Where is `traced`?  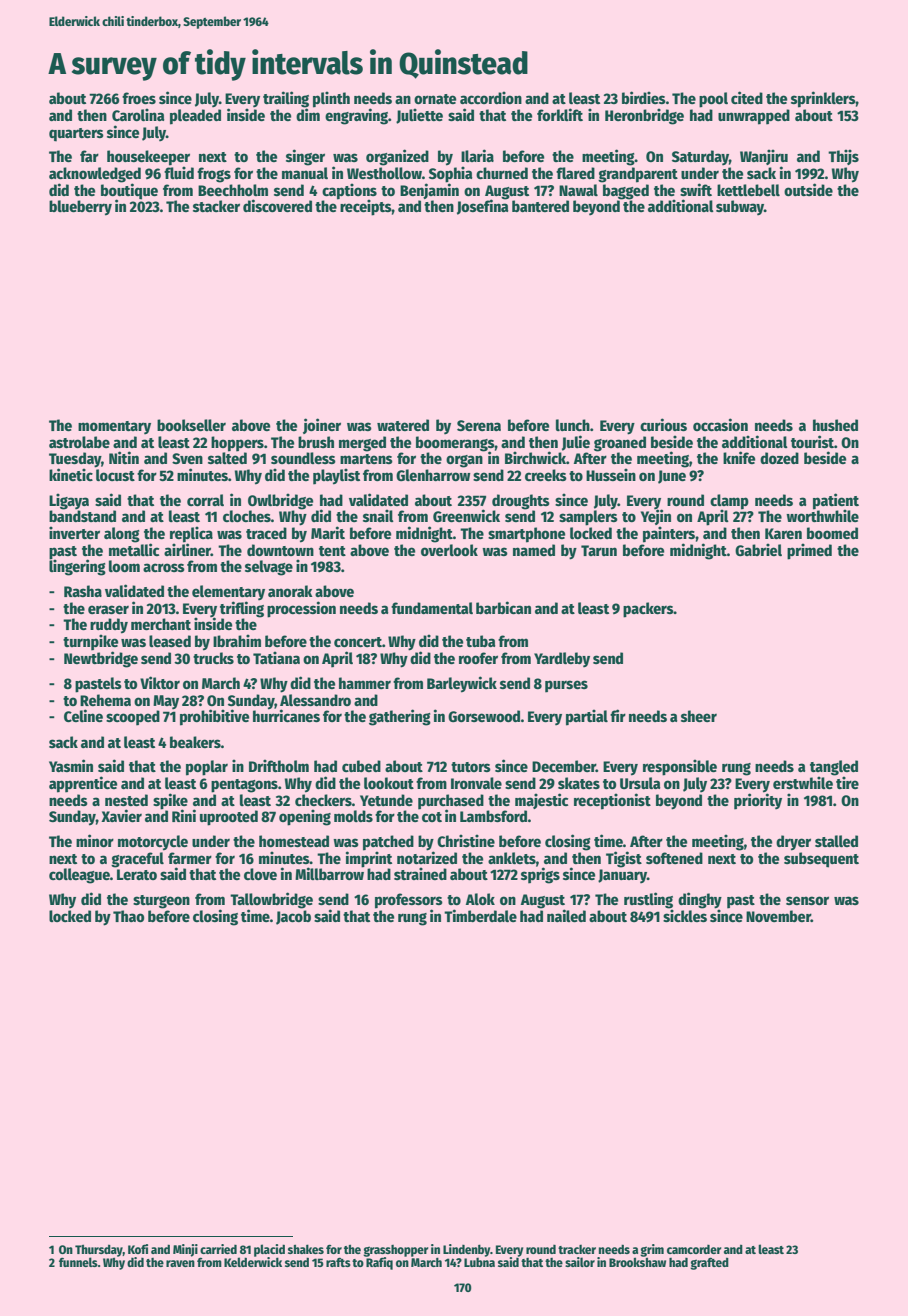 traced is located at coordinates (266, 533).
